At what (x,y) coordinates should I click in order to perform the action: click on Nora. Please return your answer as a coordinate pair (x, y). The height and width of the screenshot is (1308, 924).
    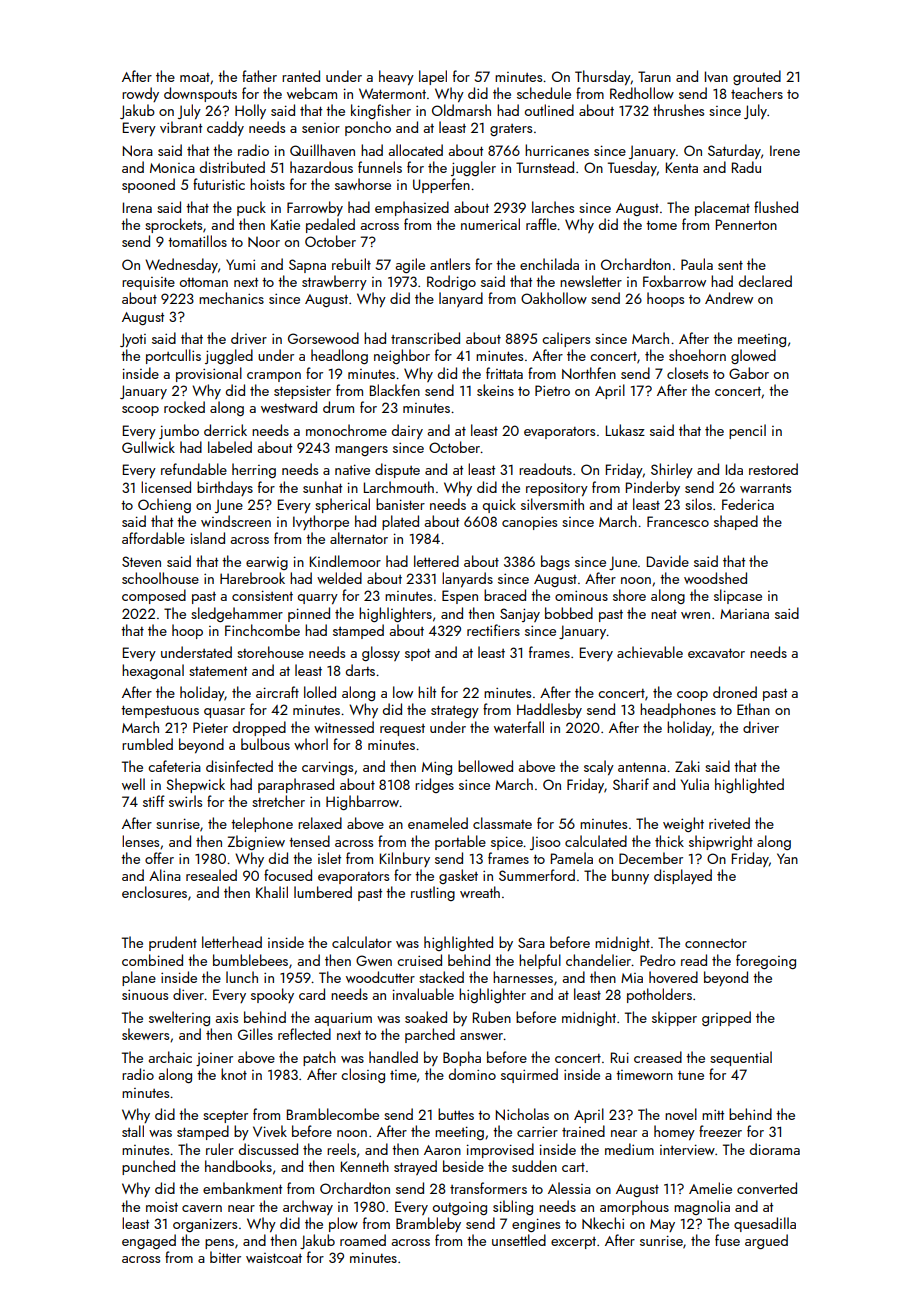
    Looking at the image, I should click on (138, 151).
